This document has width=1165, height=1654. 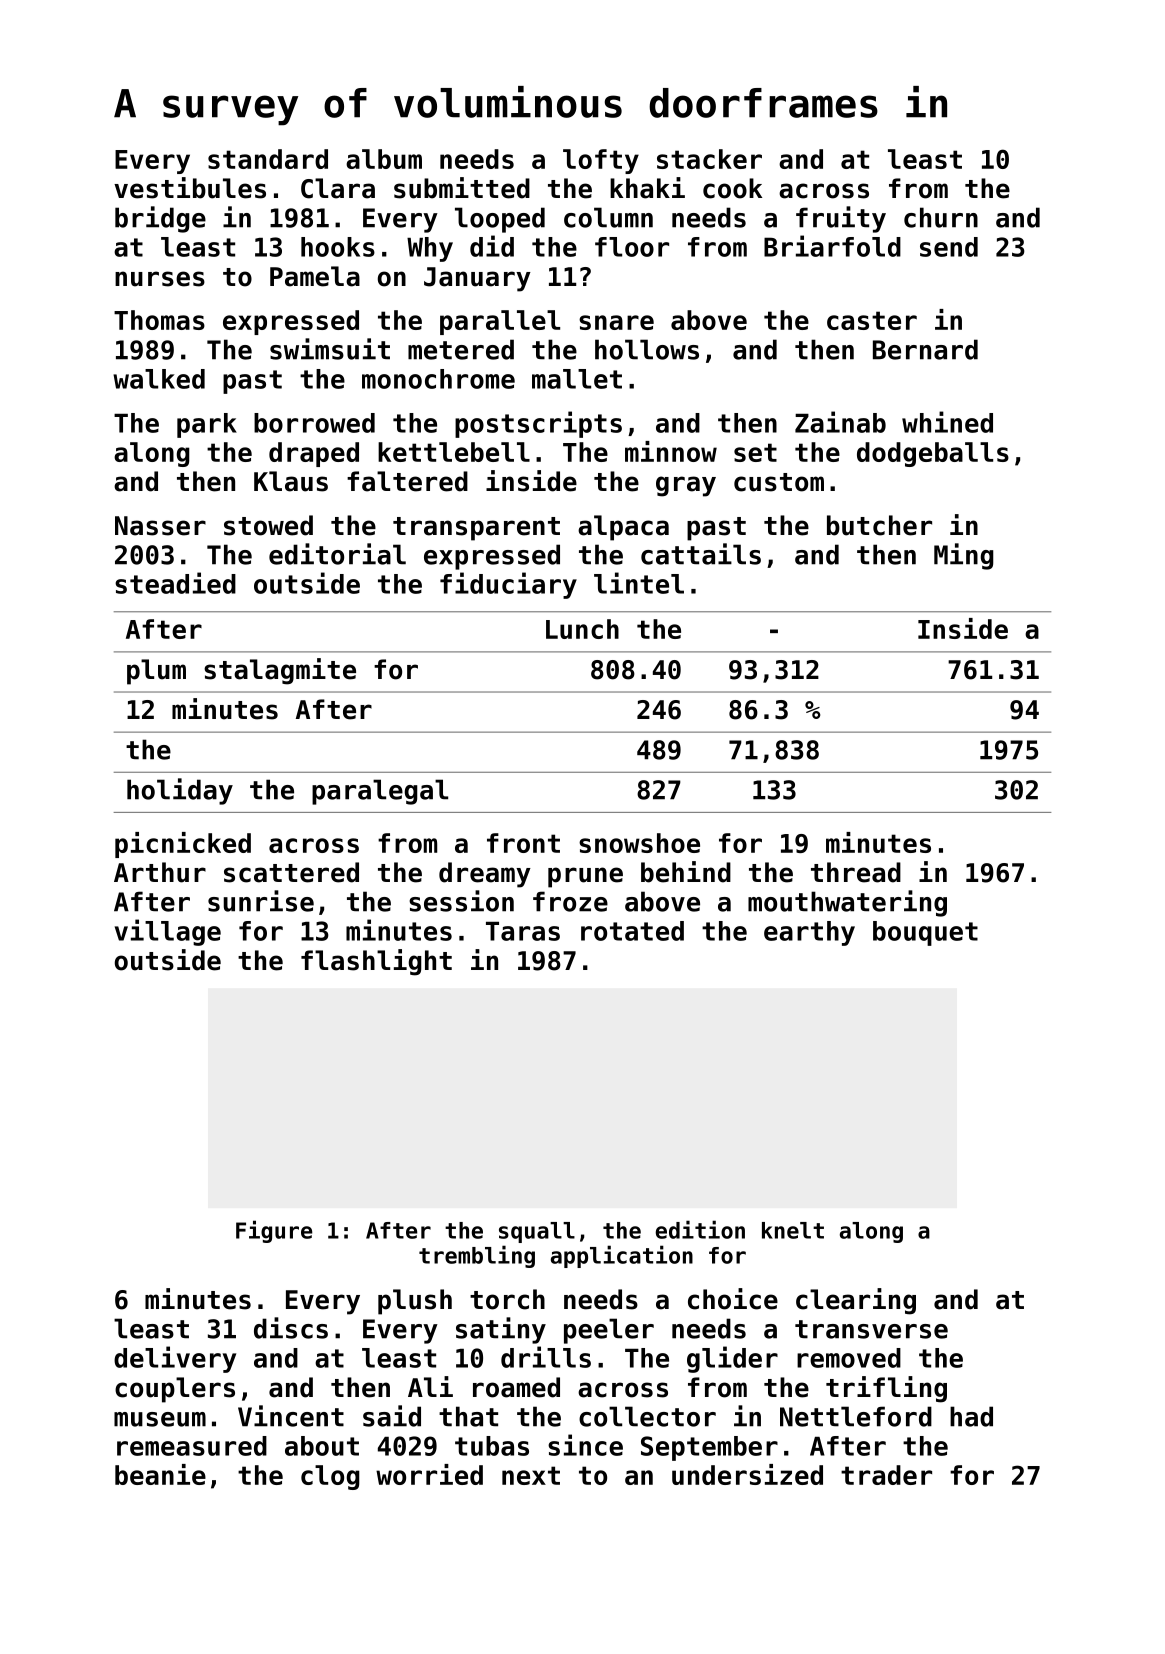 I want to click on send, so click(x=949, y=247).
